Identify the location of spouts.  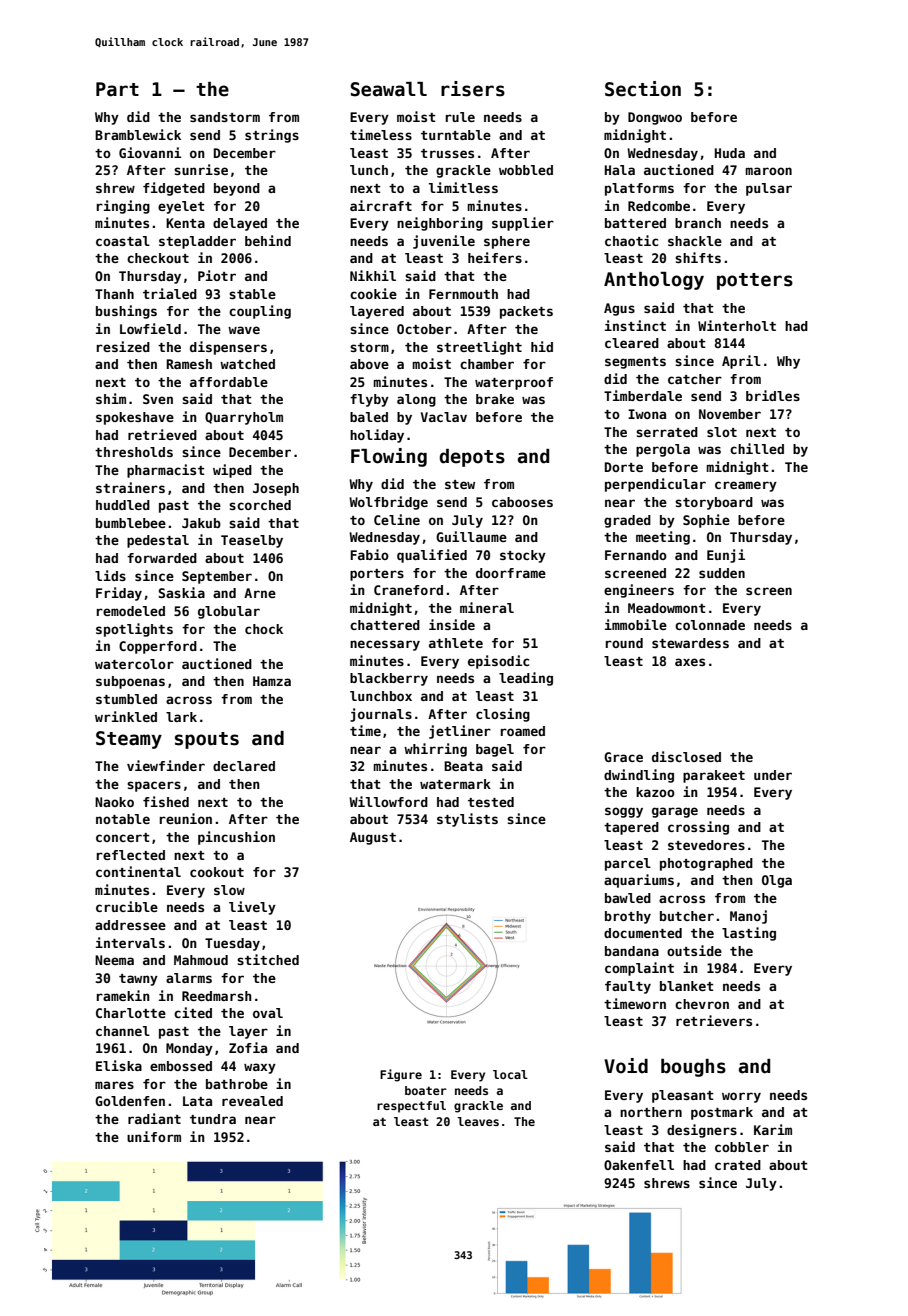
(207, 740).
